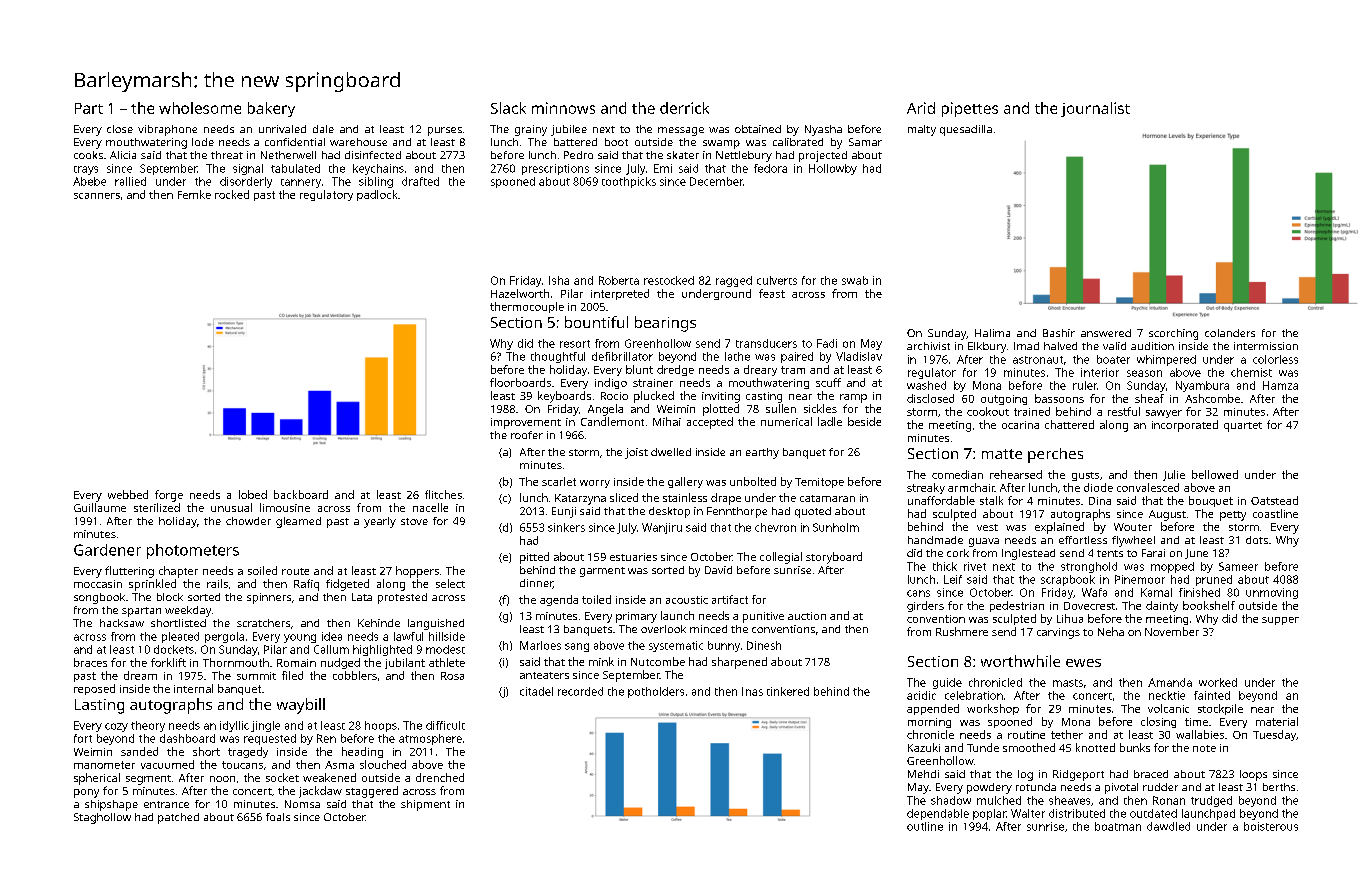  Describe the element at coordinates (417, 572) in the screenshot. I see `hoppers` at that location.
